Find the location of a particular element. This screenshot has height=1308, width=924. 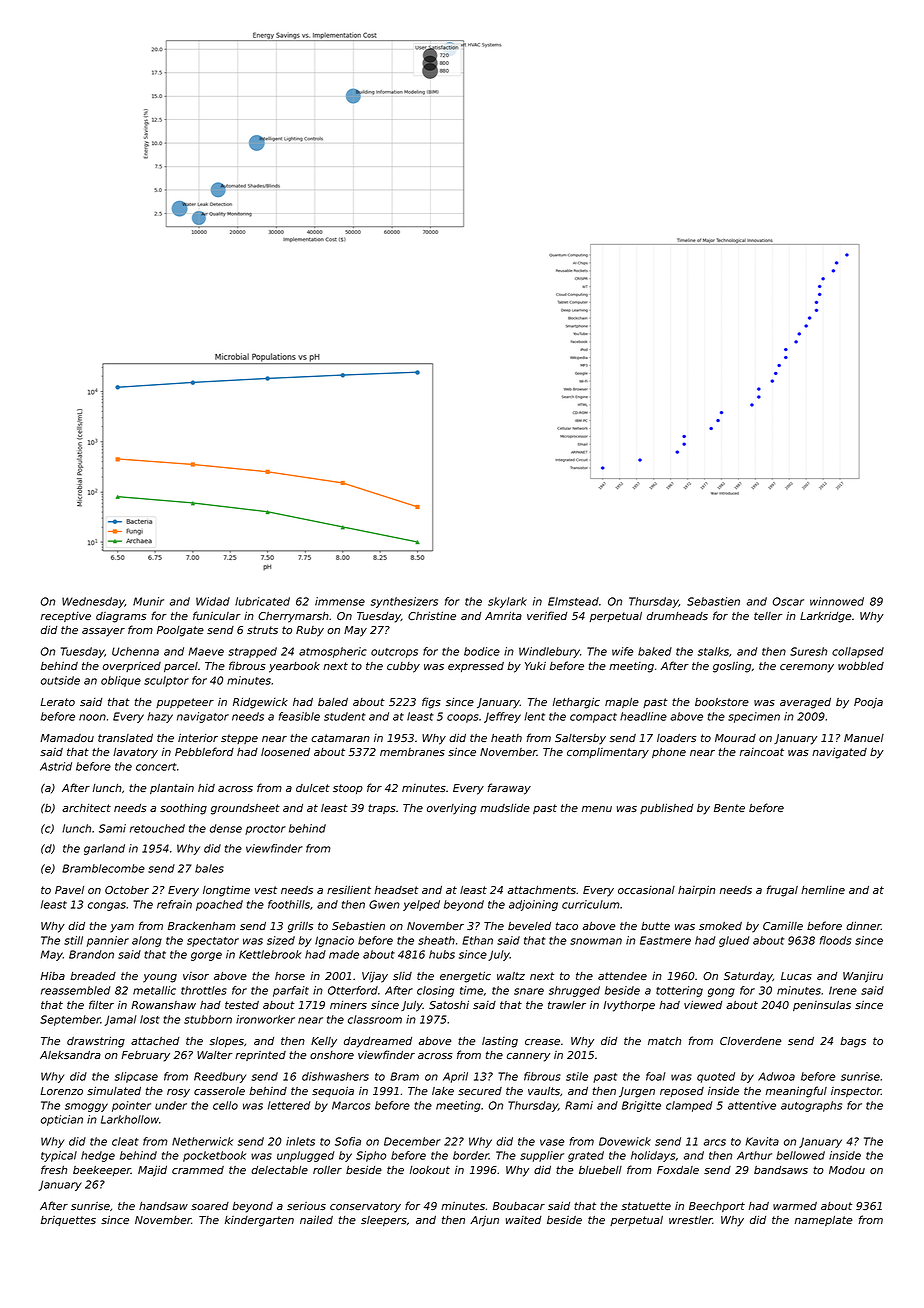

quoted is located at coordinates (716, 1077).
